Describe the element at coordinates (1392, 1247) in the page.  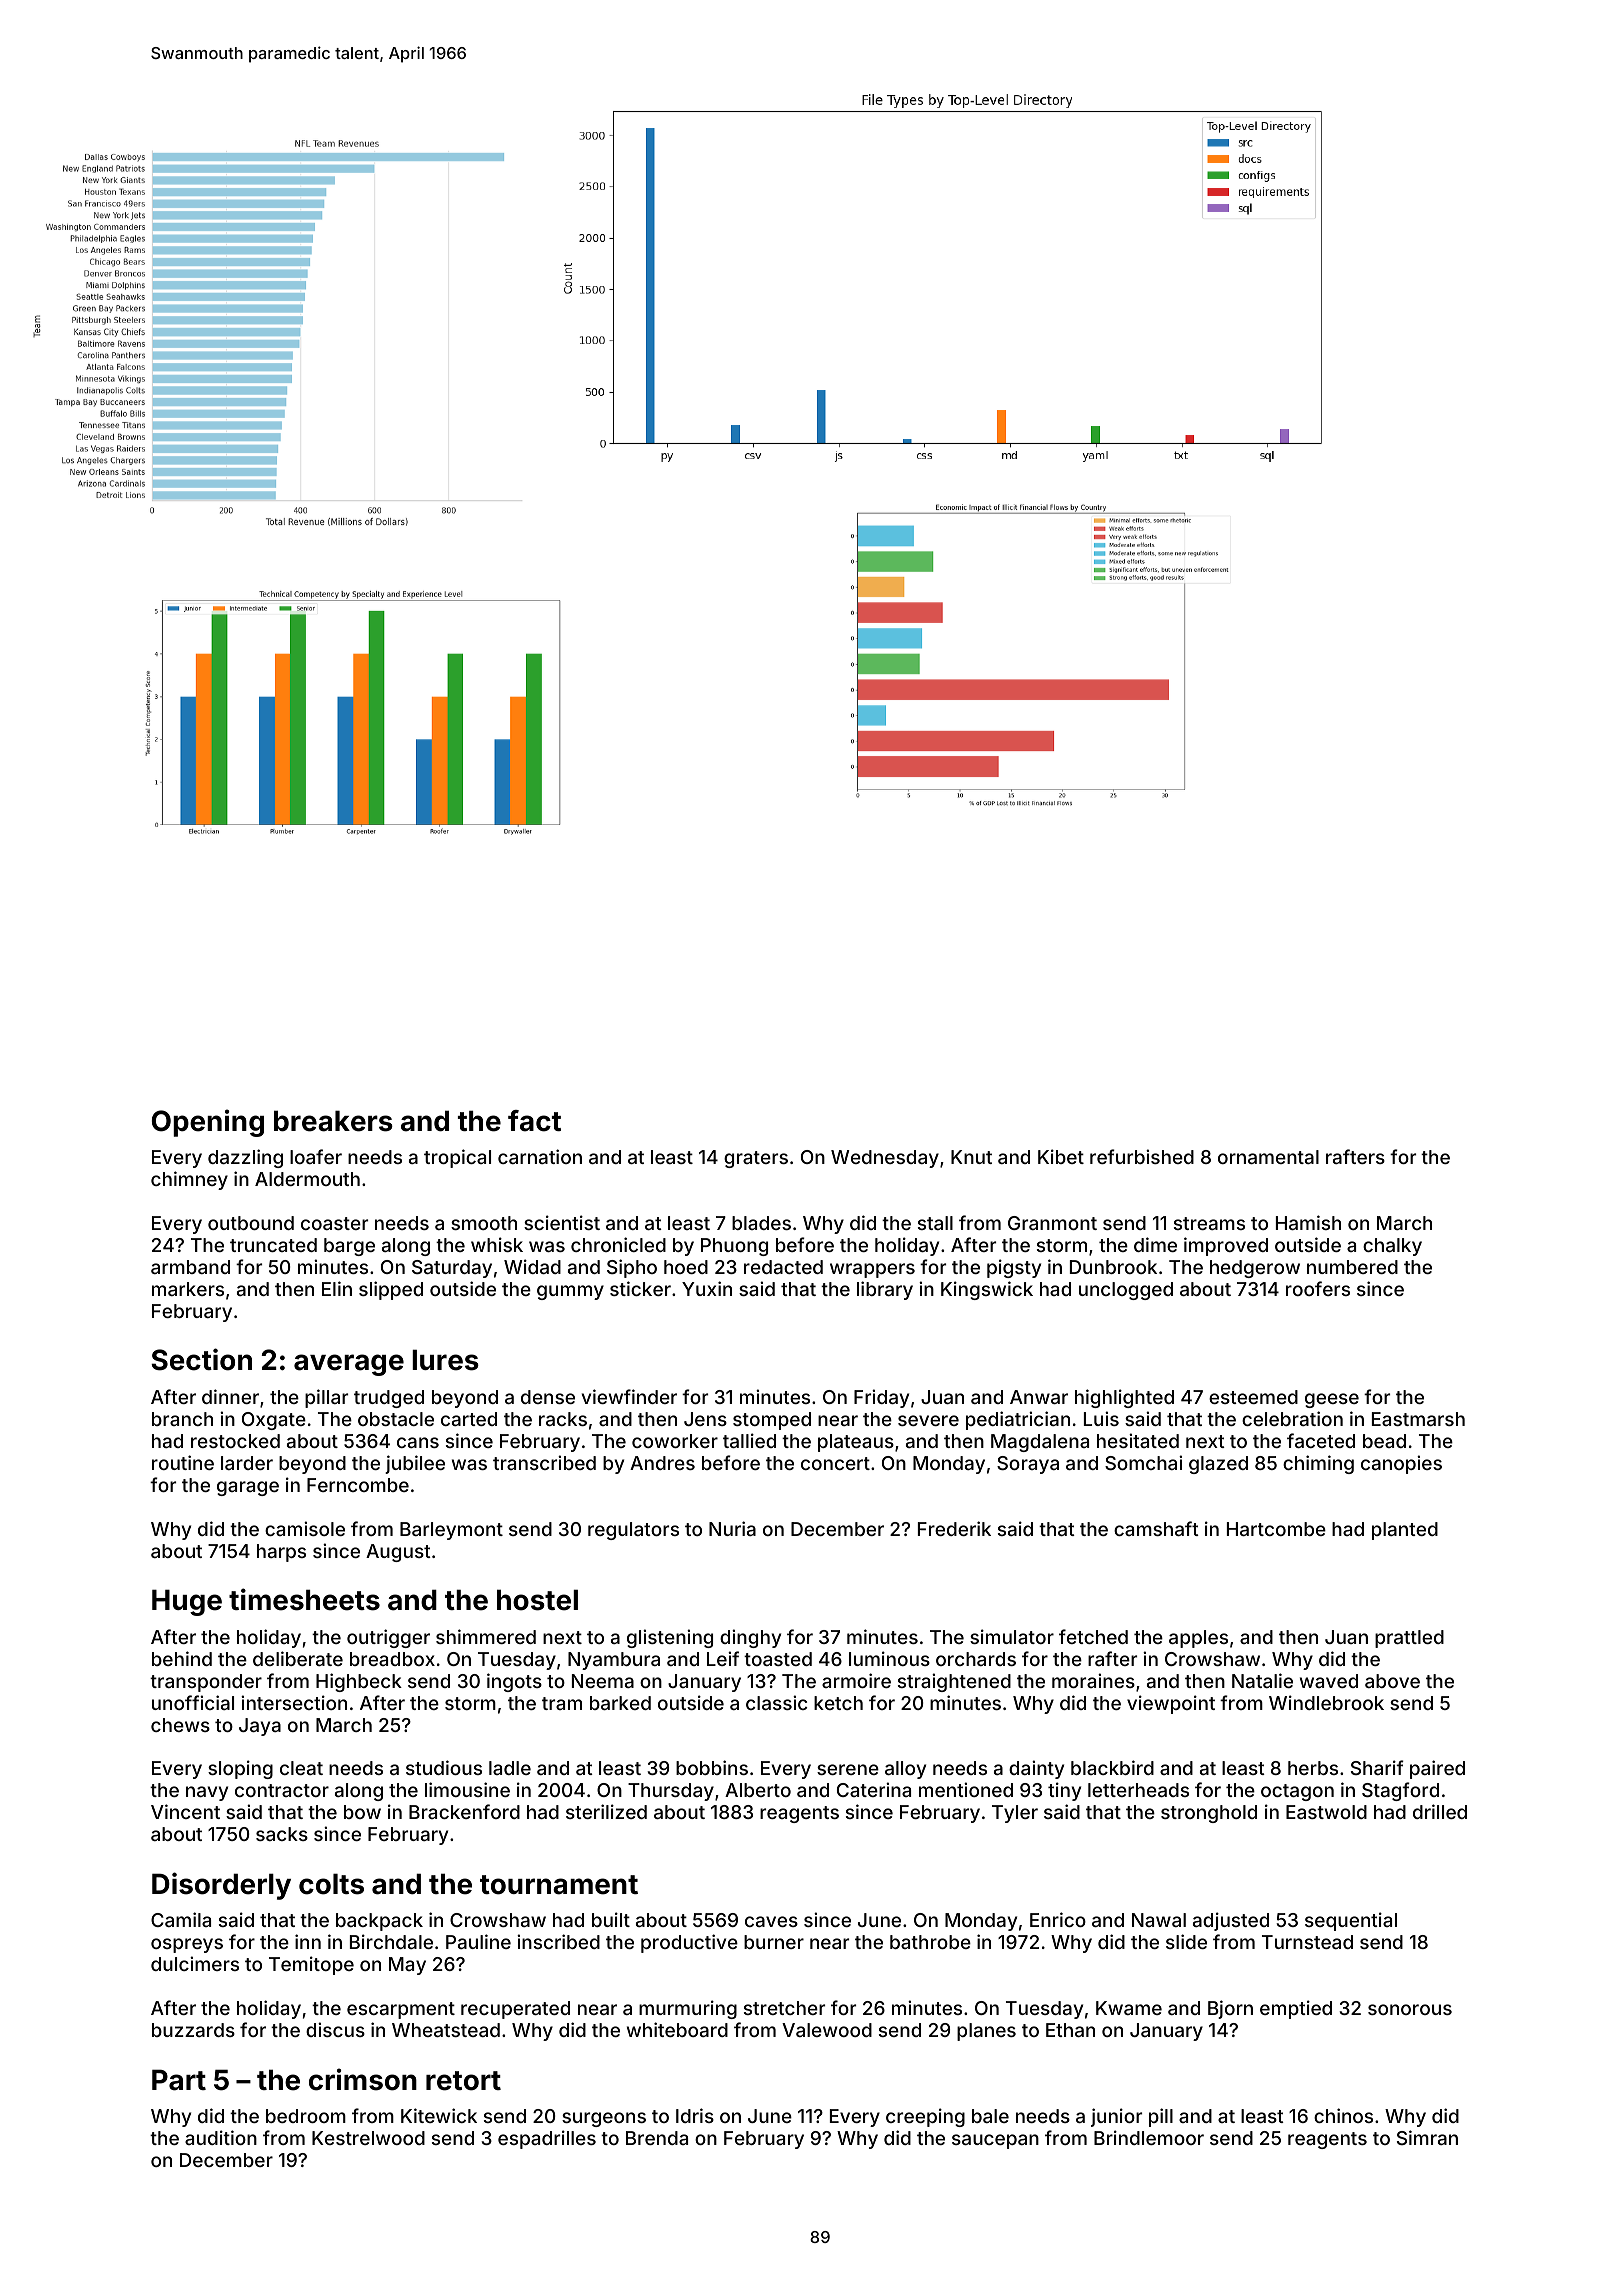
I see `chalky` at that location.
